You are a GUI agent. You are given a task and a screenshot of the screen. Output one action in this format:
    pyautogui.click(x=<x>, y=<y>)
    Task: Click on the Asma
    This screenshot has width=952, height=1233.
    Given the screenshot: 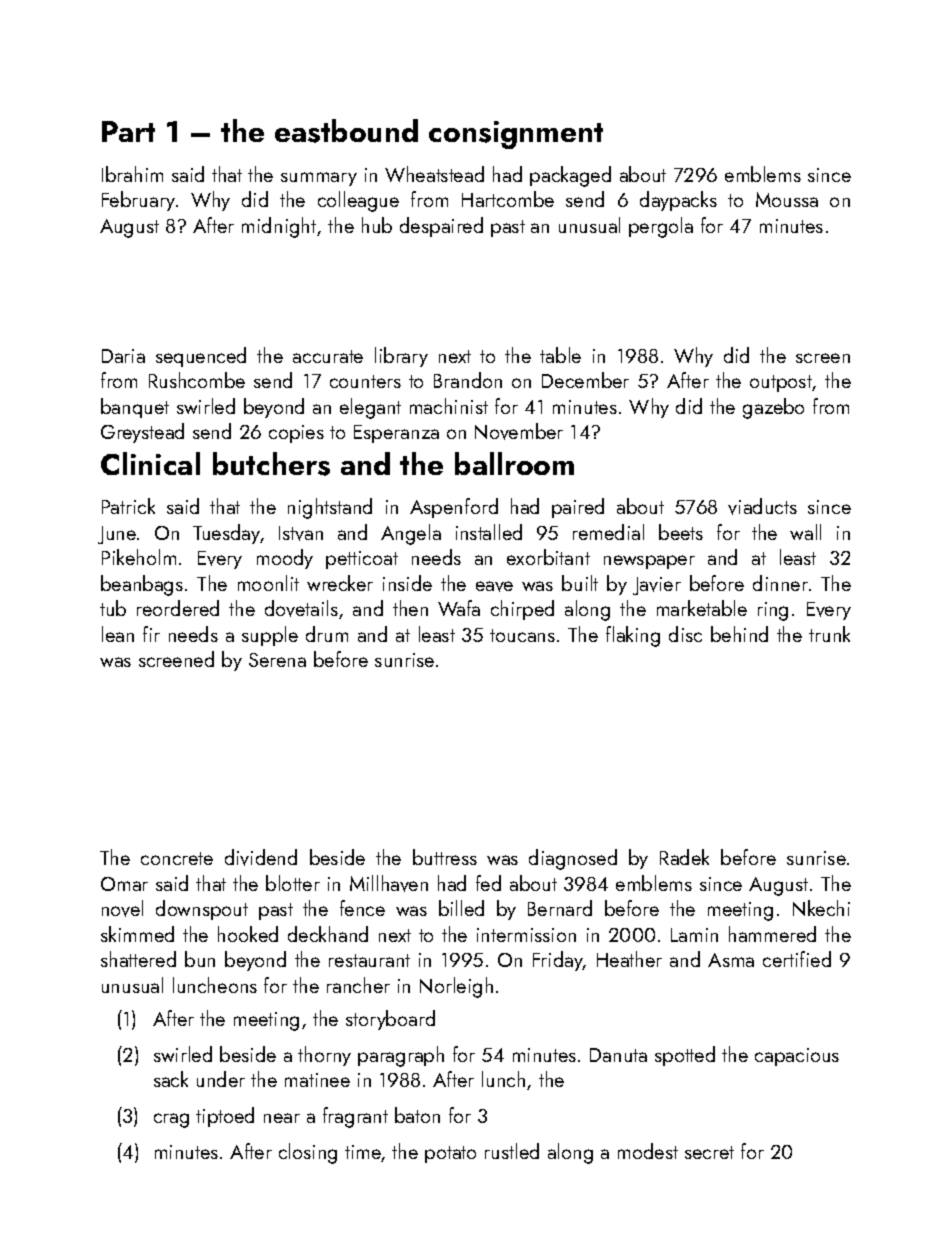 What is the action you would take?
    pyautogui.click(x=731, y=960)
